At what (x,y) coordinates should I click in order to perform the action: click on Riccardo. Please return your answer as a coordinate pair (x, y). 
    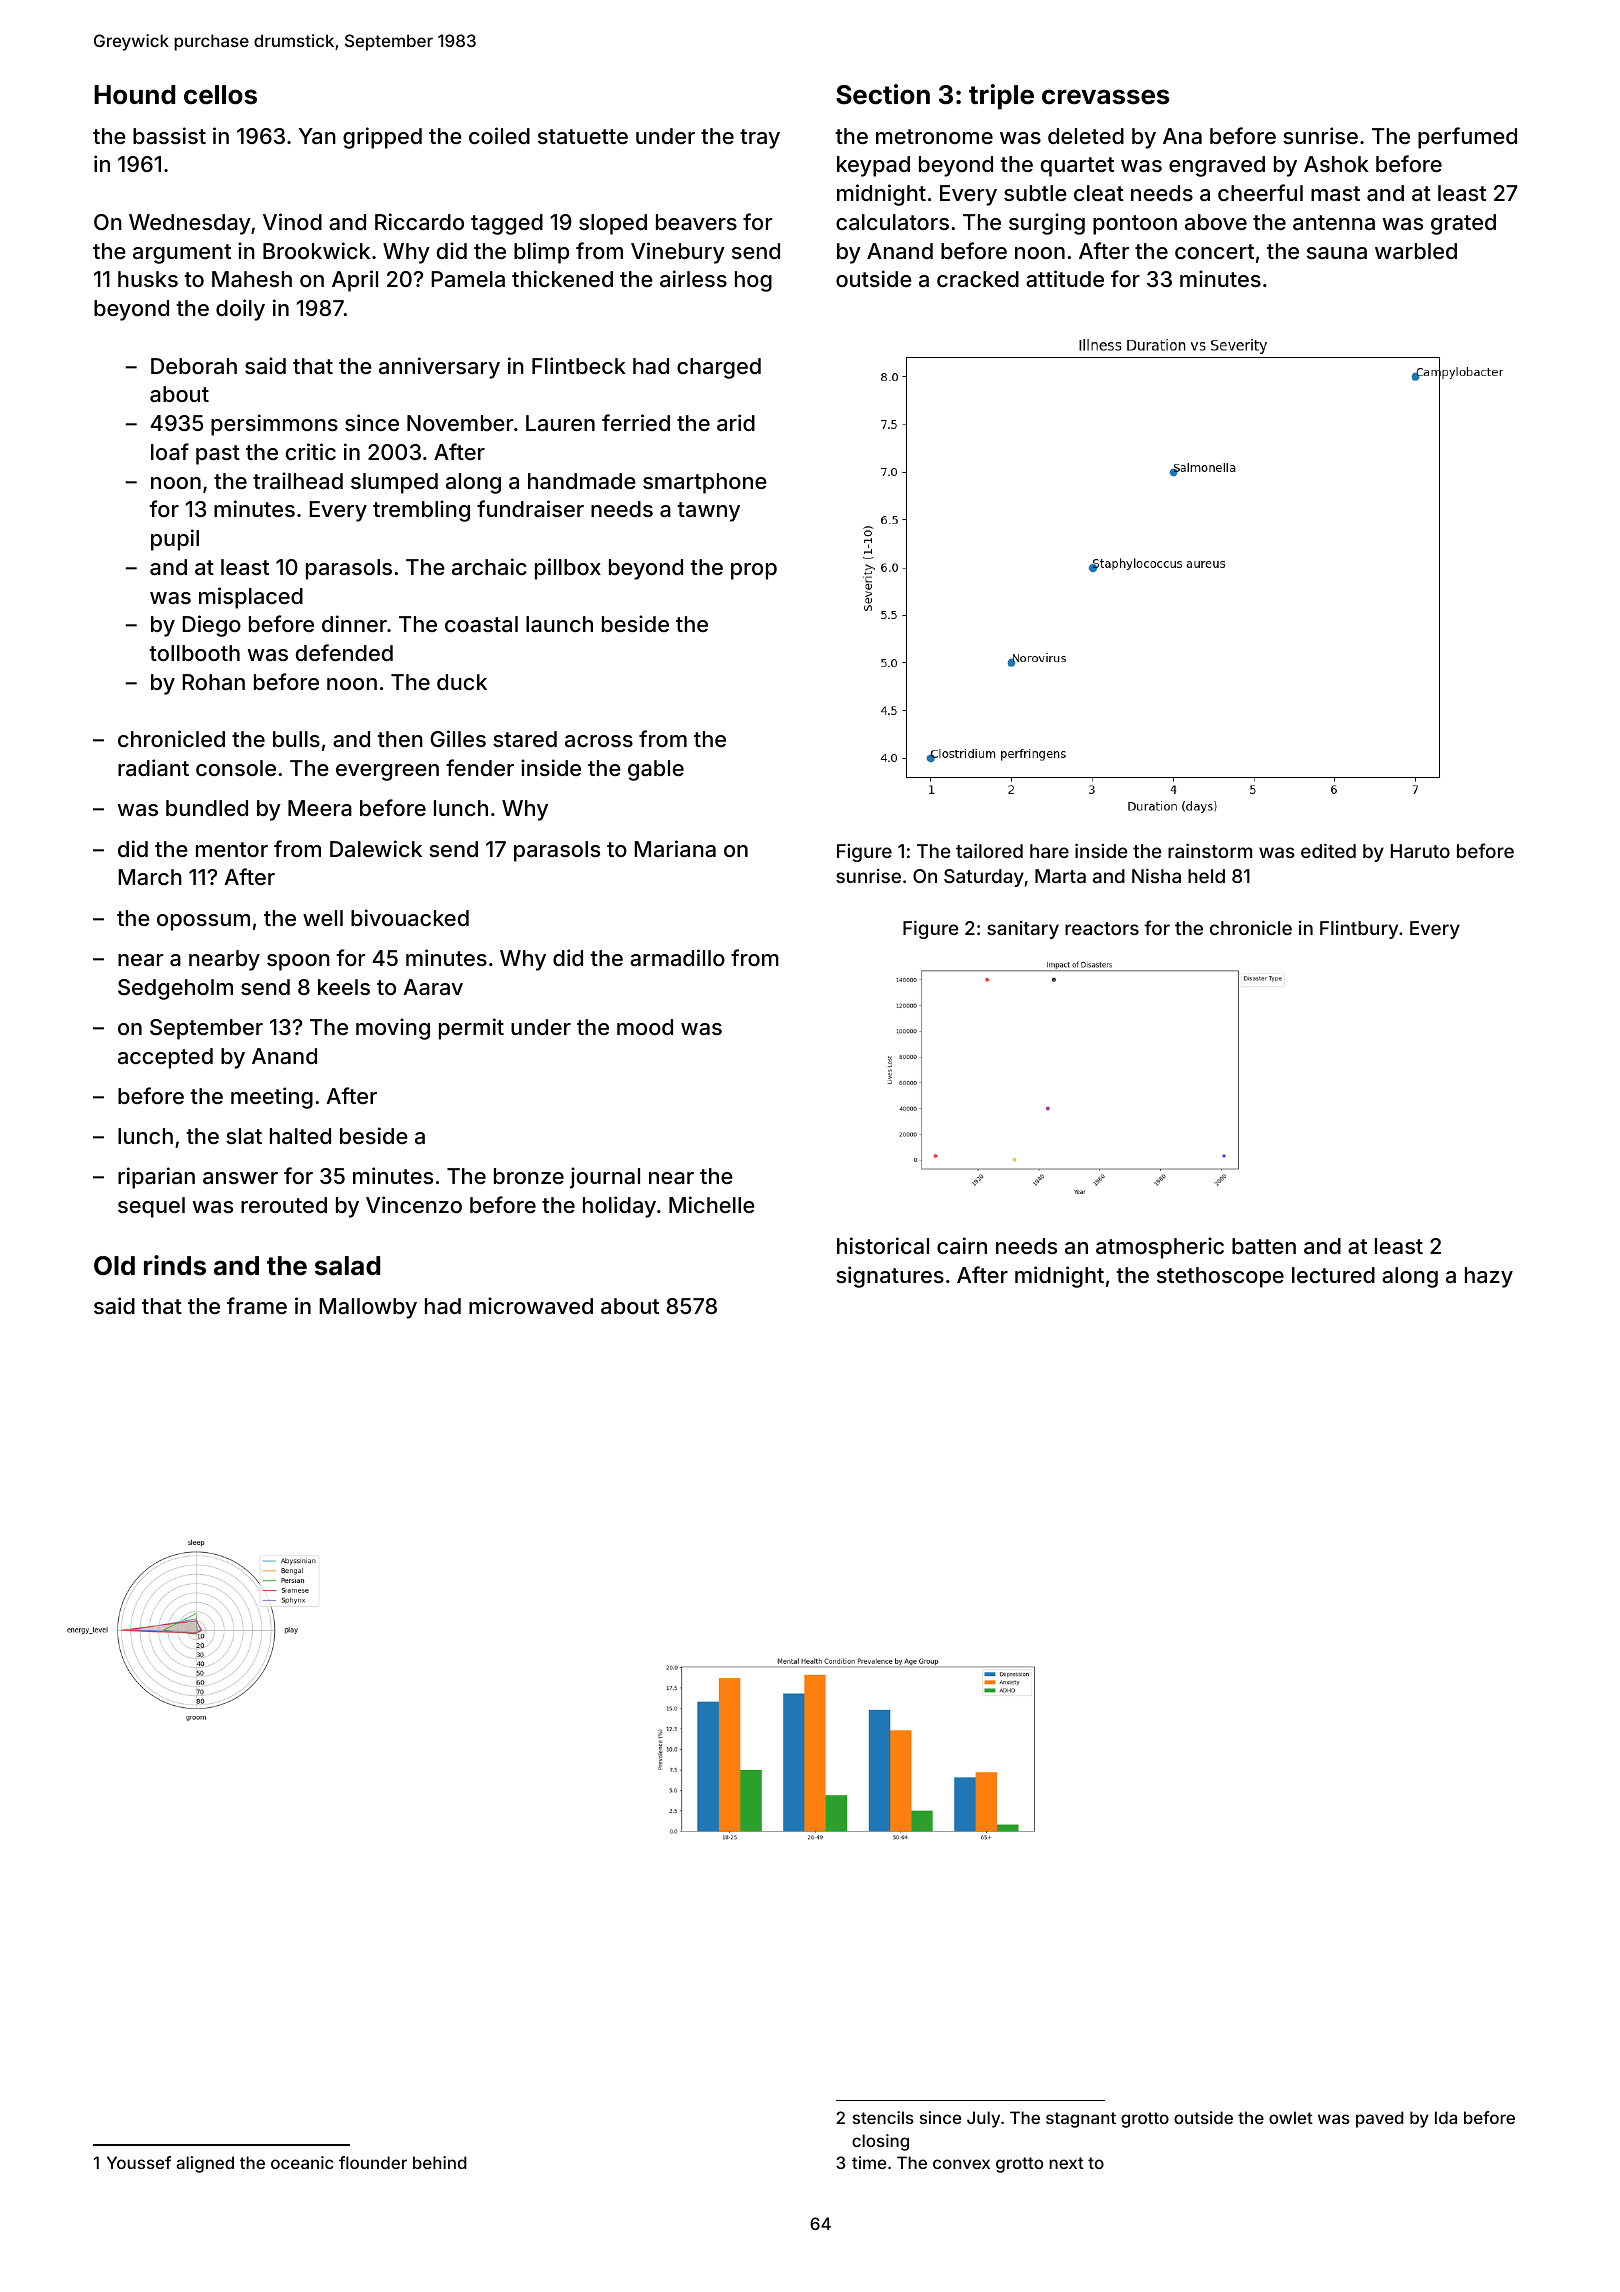
    Looking at the image, I should click on (419, 222).
